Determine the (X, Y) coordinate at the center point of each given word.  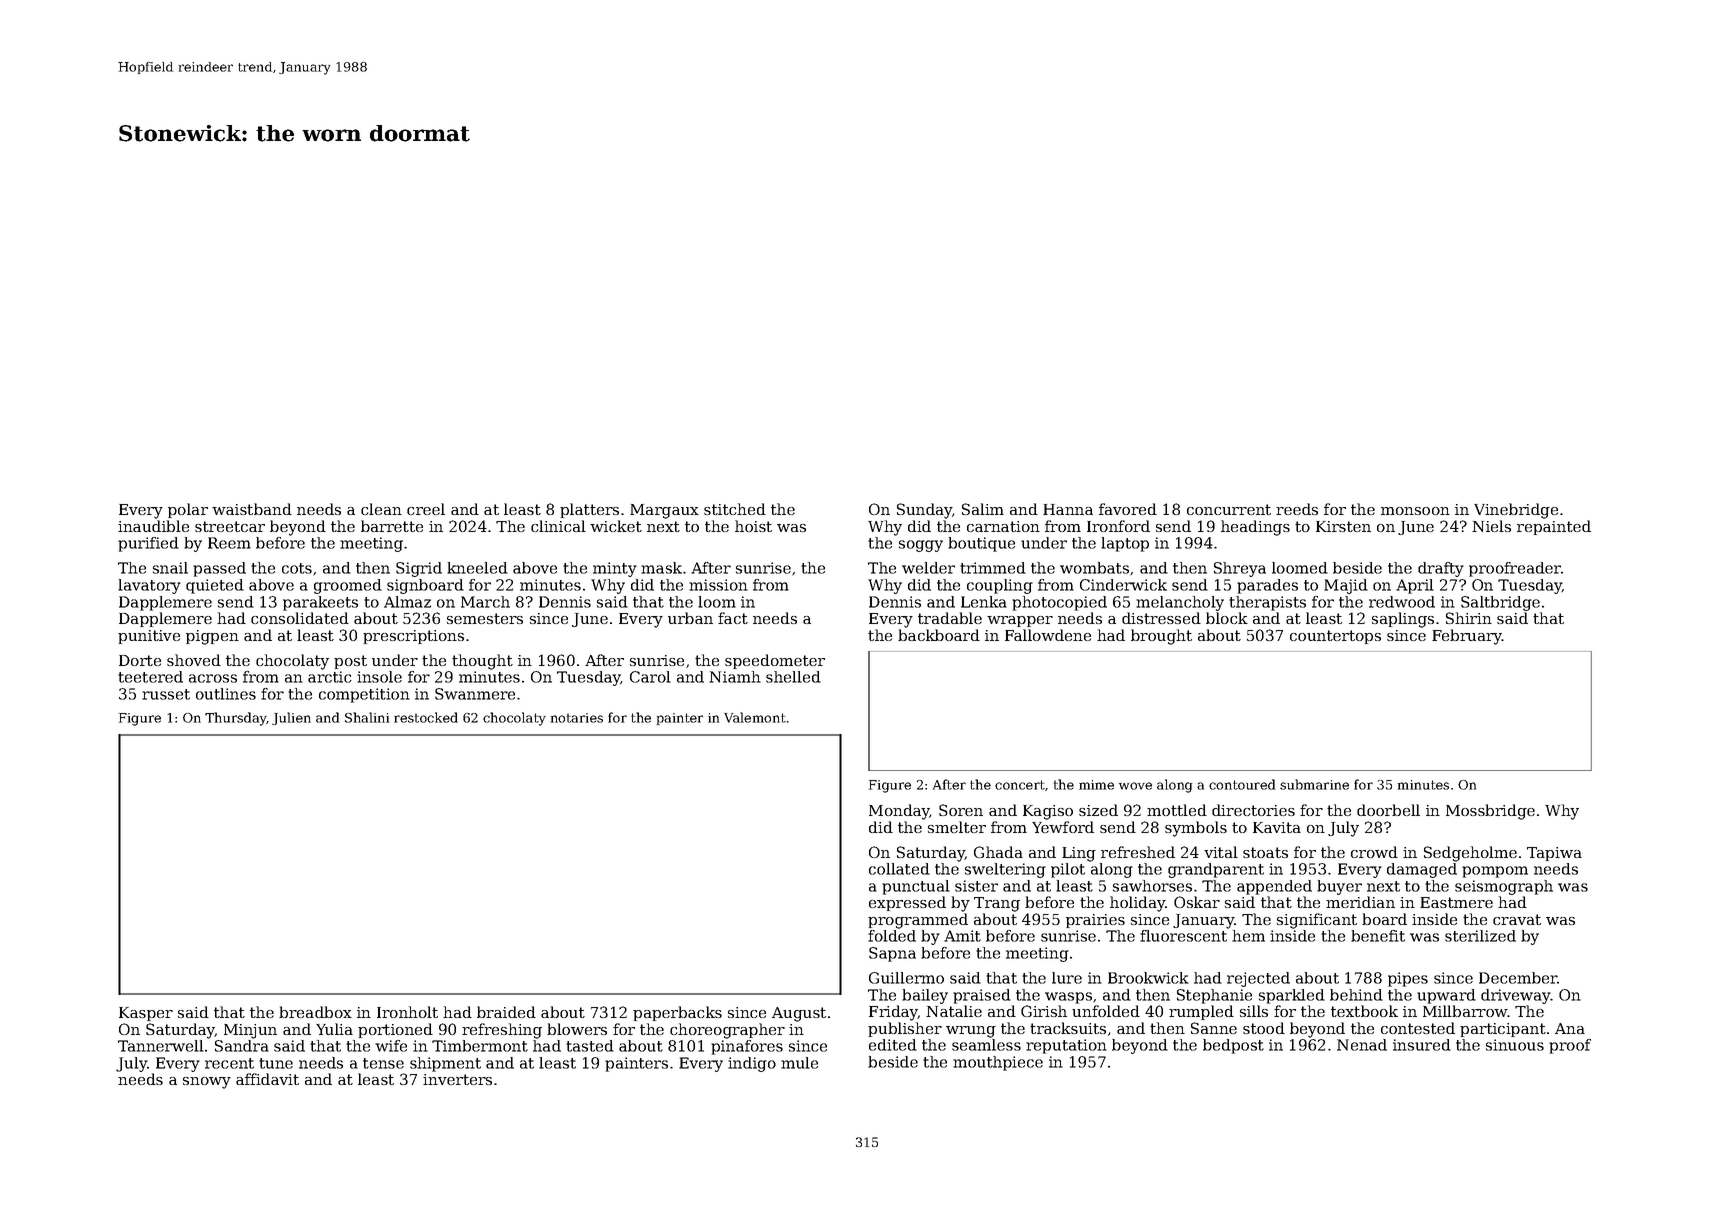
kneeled (477, 568)
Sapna (892, 954)
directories (1253, 810)
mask (661, 568)
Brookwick (1148, 978)
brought (1161, 637)
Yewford (1063, 827)
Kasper (146, 1014)
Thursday (236, 719)
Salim (983, 509)
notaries (577, 718)
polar (188, 510)
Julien (291, 718)
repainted (1554, 527)
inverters (457, 1079)
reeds (1297, 509)
